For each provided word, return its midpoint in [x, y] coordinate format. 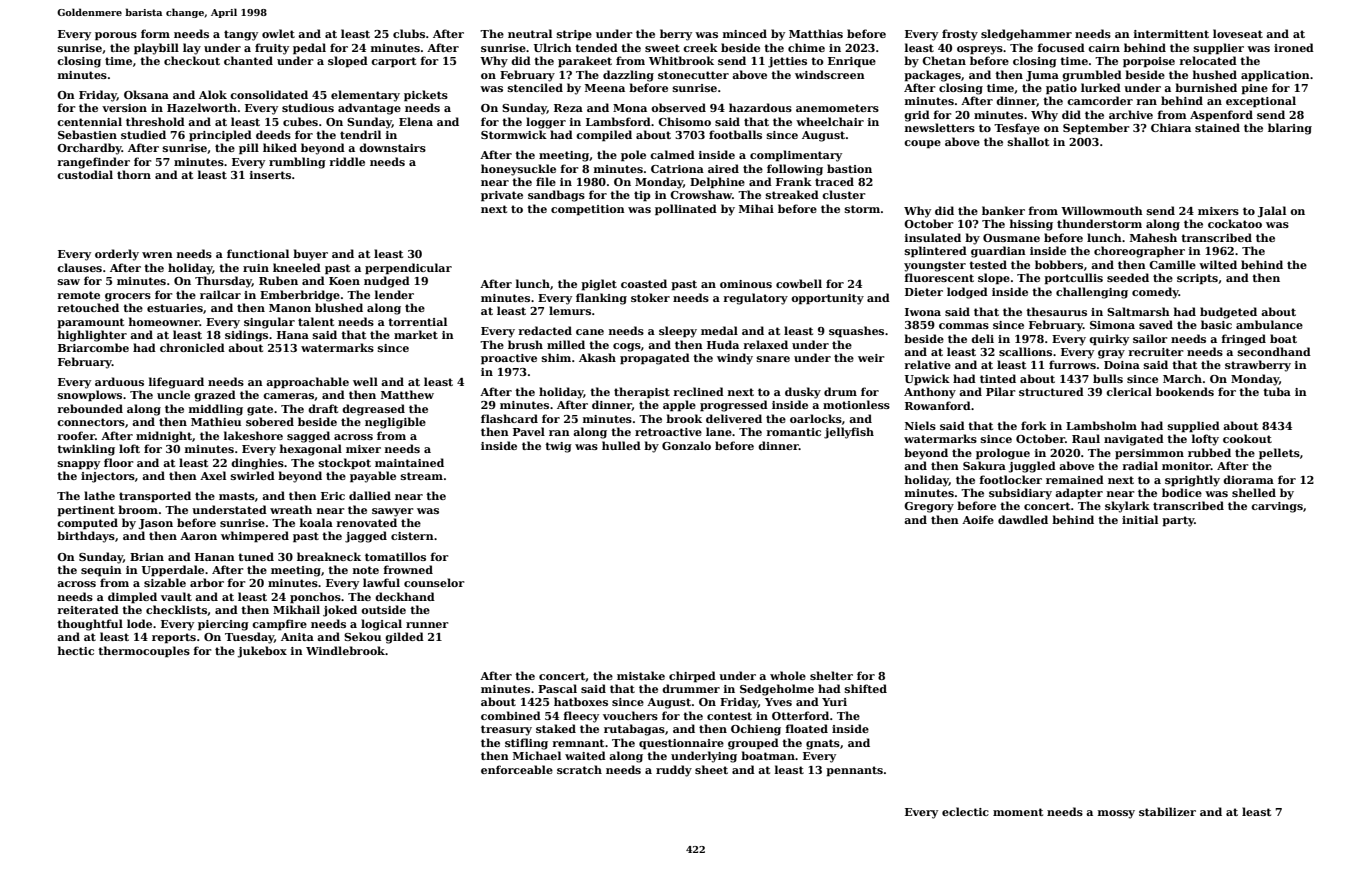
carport [393, 62]
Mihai [756, 208]
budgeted [1228, 313]
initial [1140, 519]
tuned [256, 556]
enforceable [517, 769]
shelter [831, 675]
